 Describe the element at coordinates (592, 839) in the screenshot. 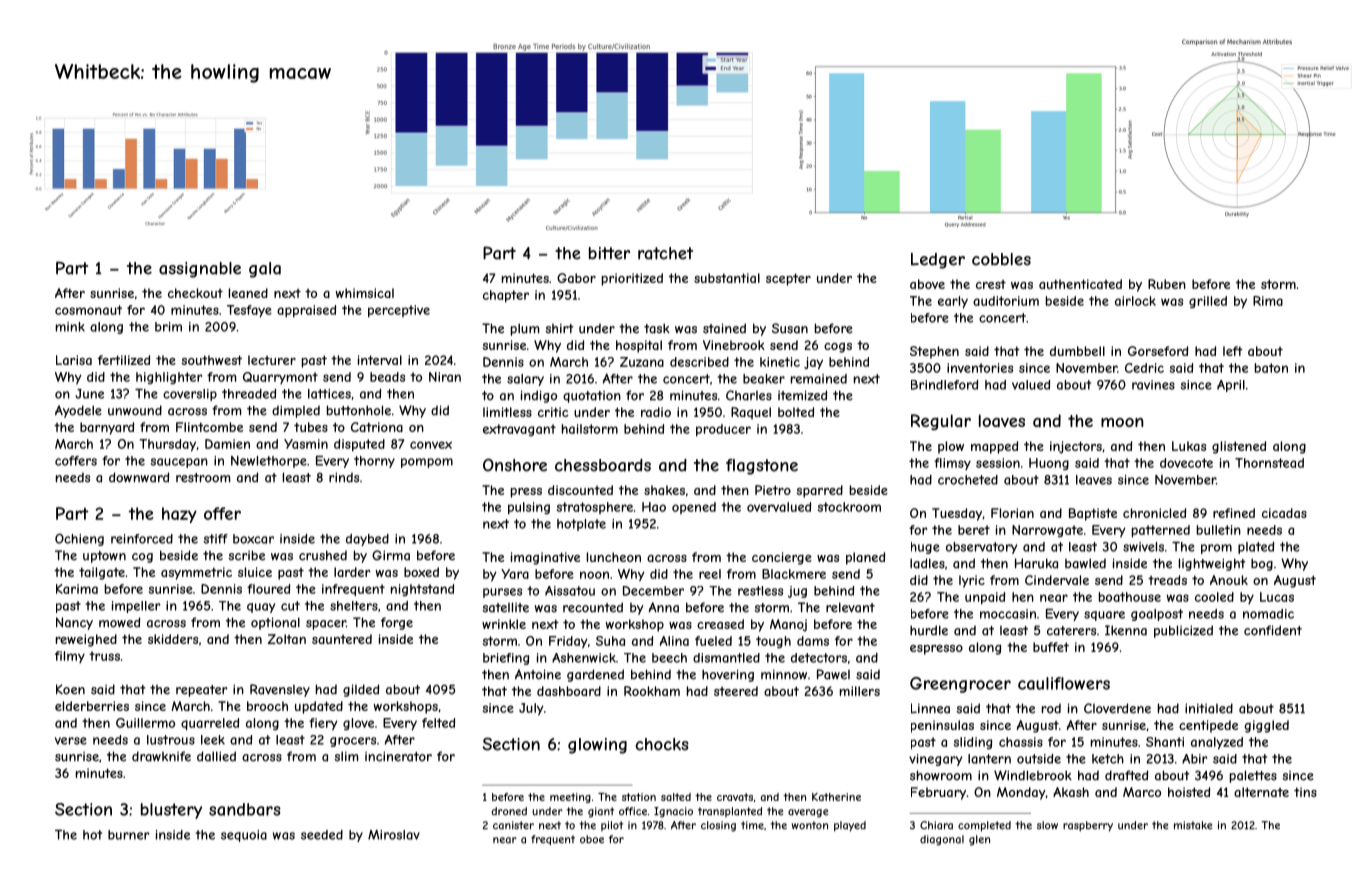

I see `oboe` at that location.
